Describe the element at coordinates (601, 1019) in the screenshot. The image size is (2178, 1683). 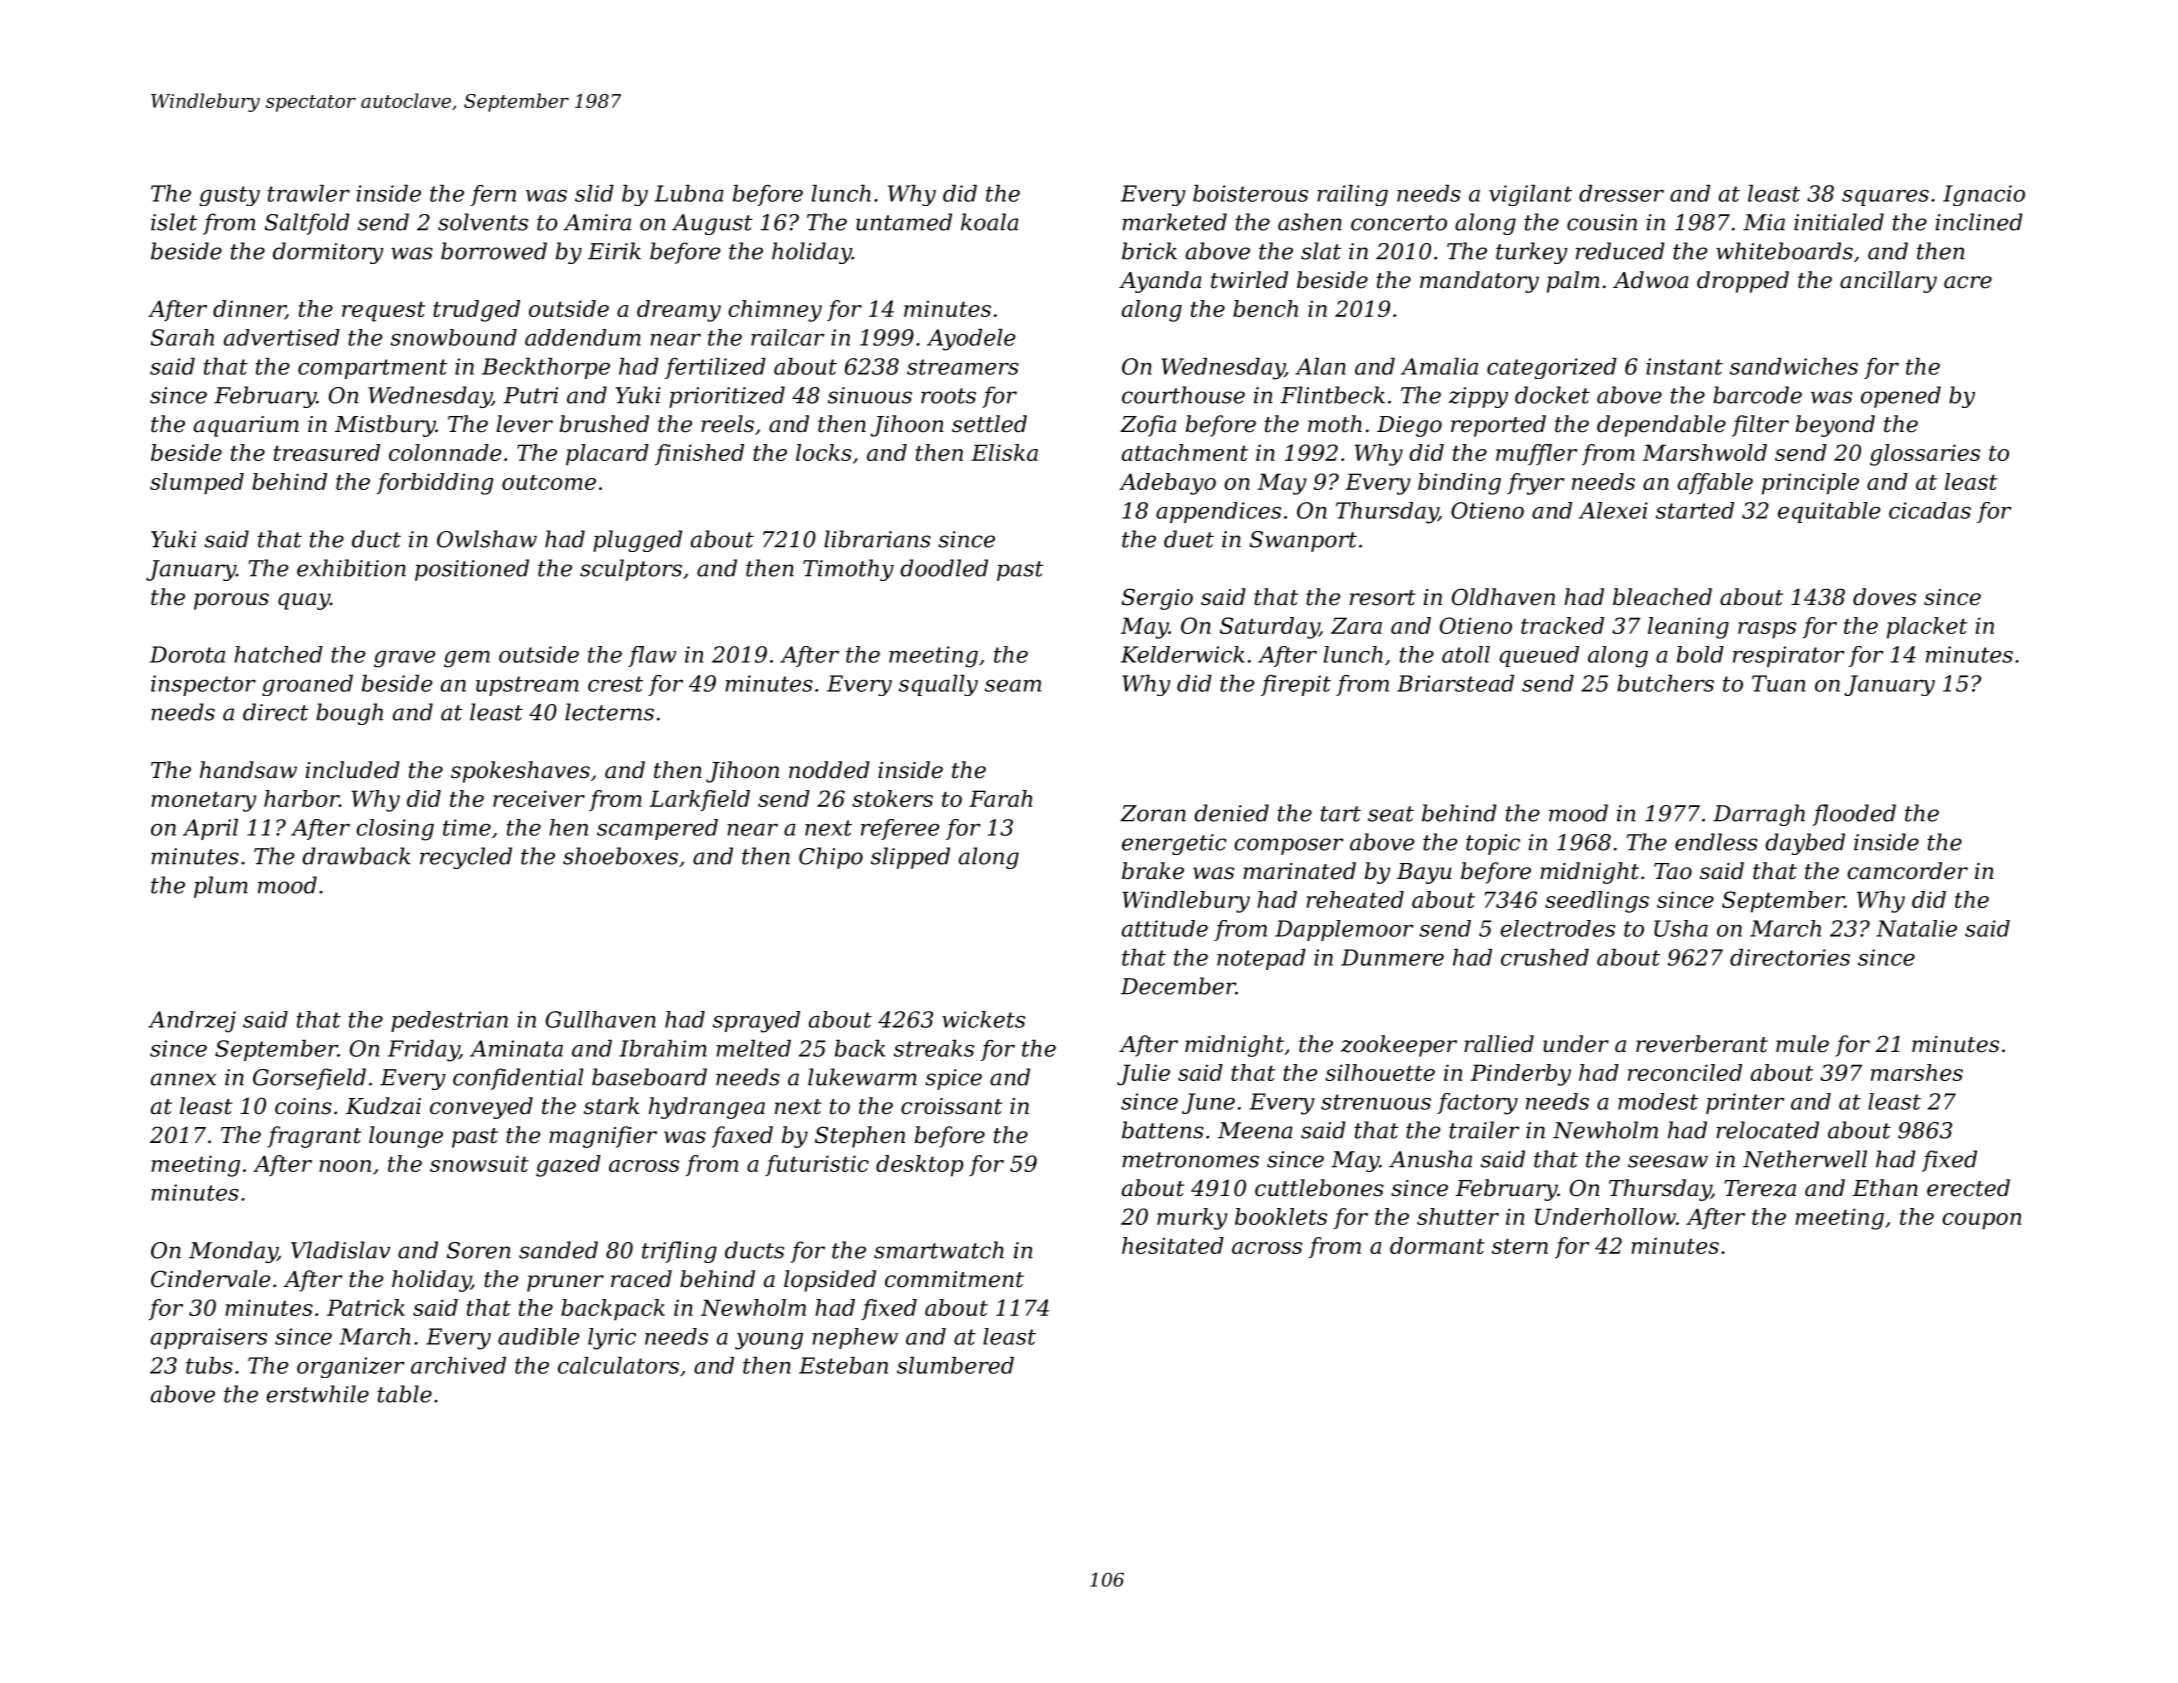
I see `Gullhaven` at that location.
